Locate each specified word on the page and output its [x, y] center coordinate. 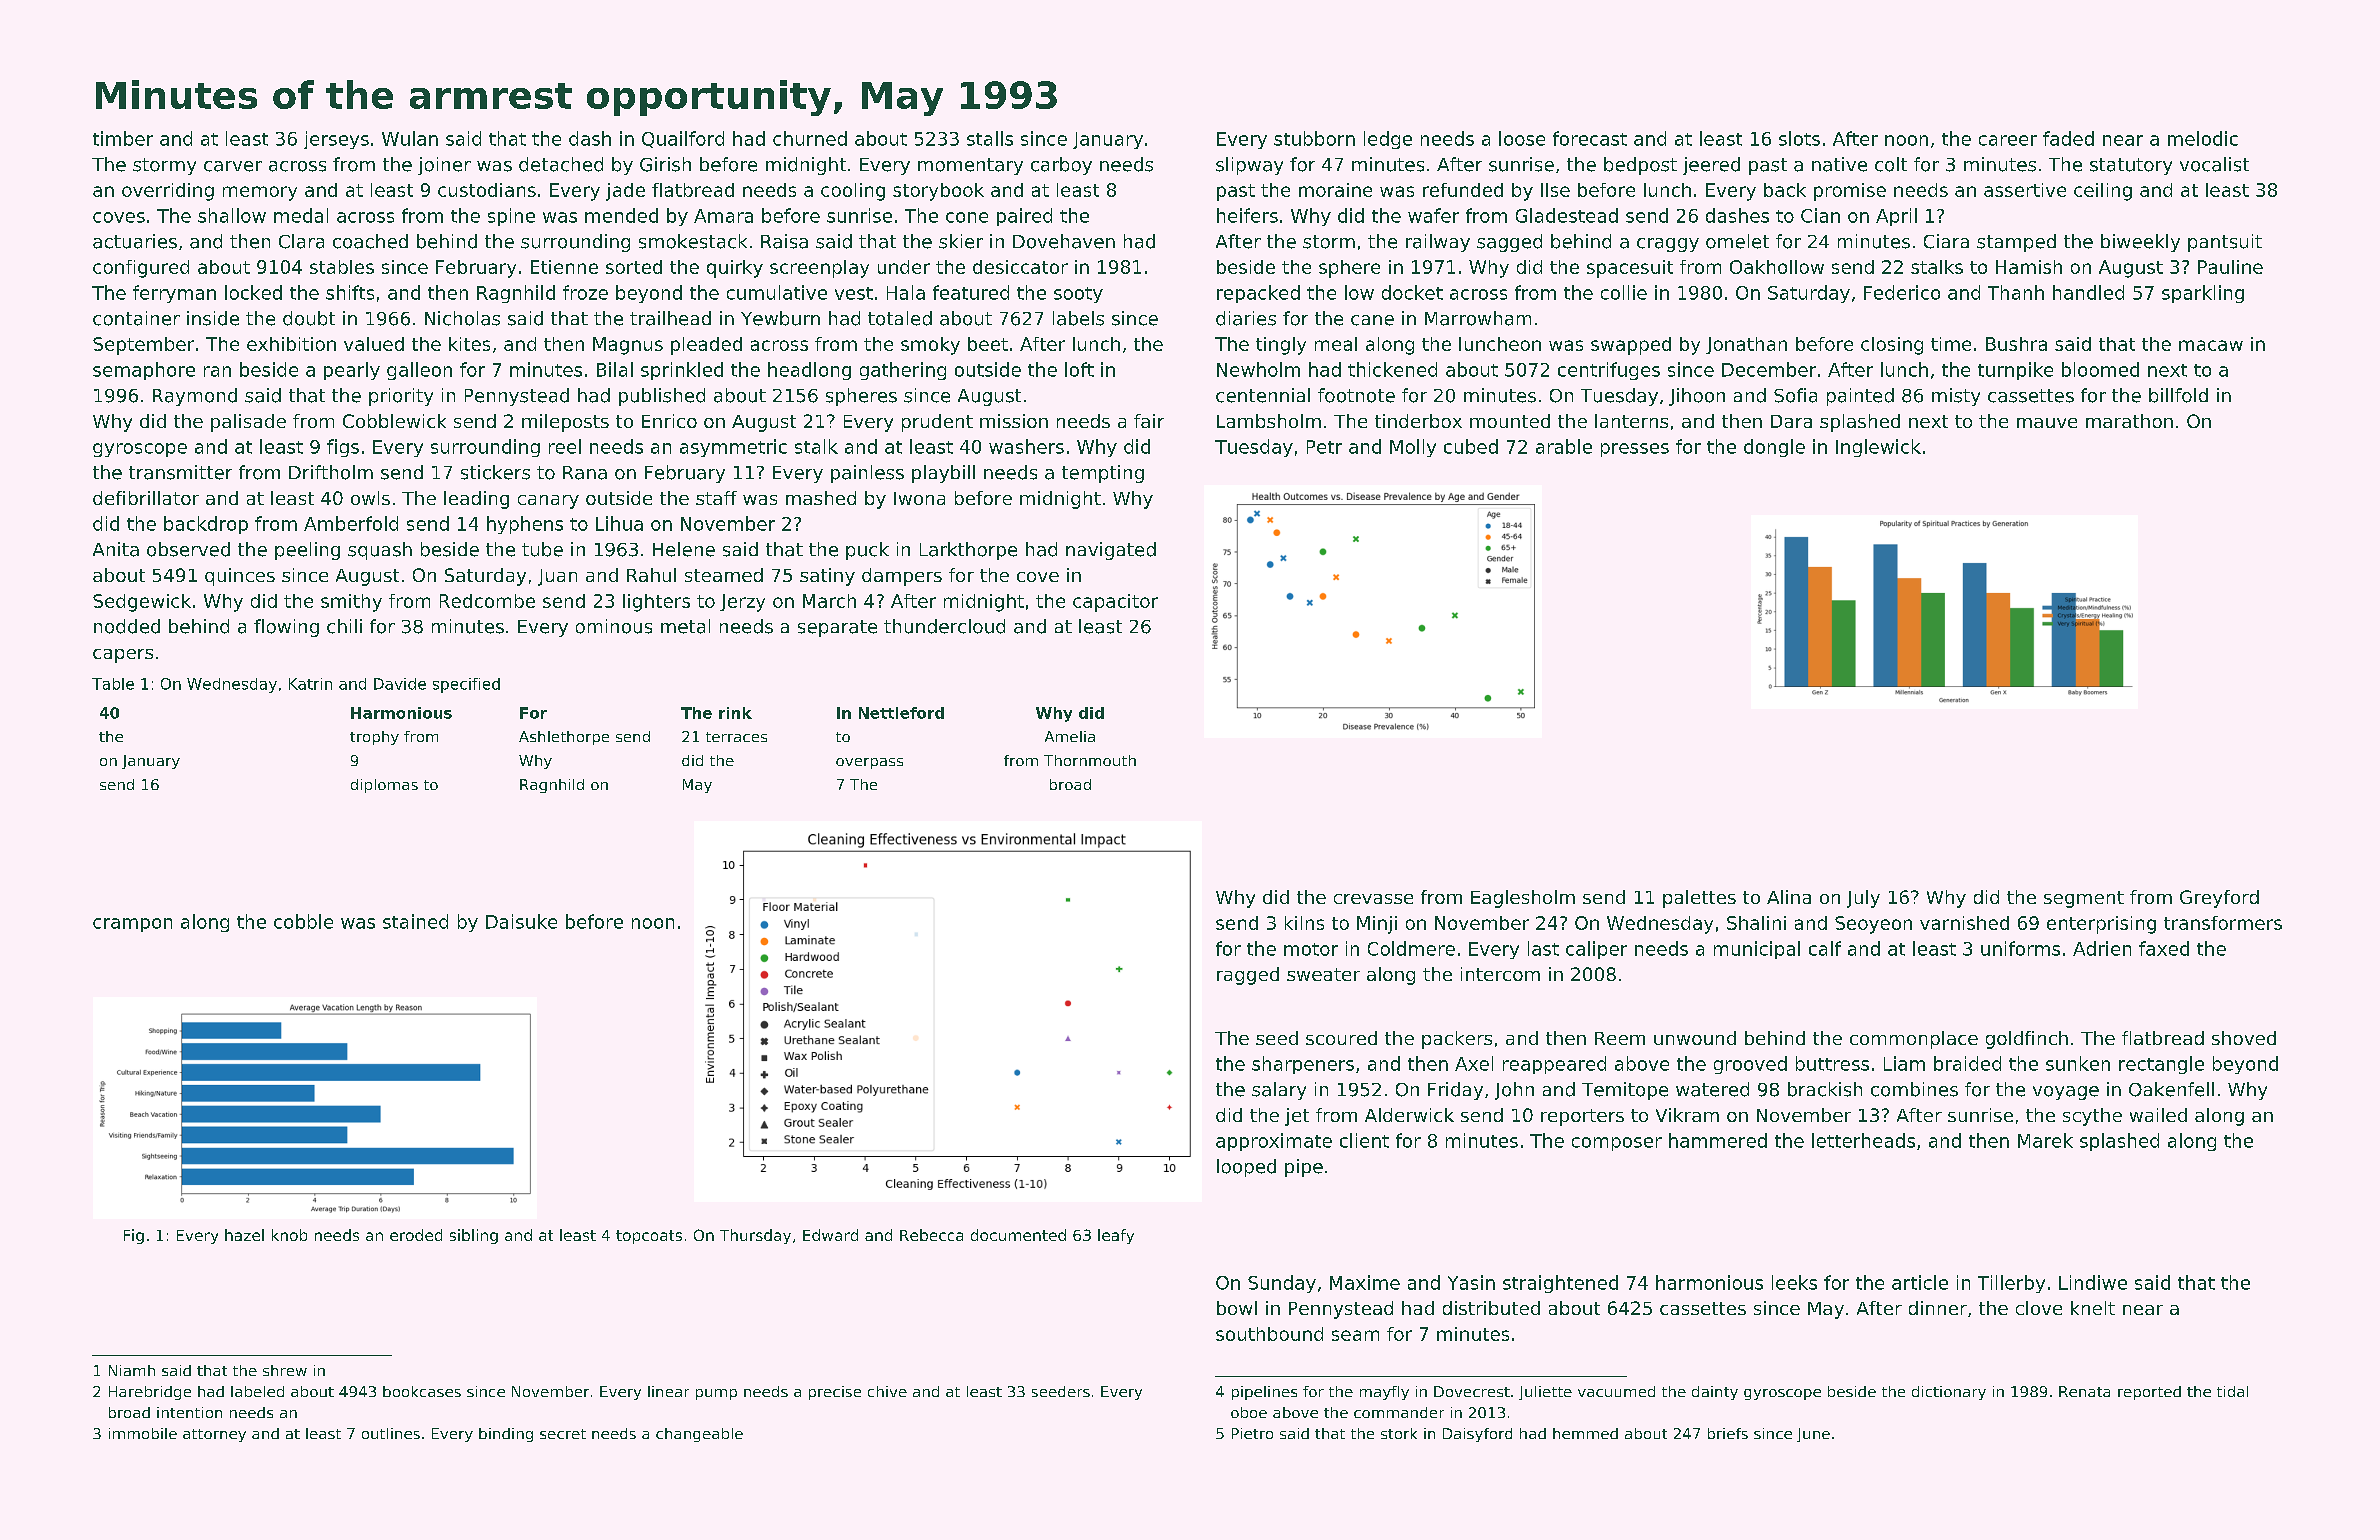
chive [887, 1391]
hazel [244, 1235]
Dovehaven [1064, 241]
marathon [2129, 421]
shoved [2244, 1038]
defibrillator [146, 498]
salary [1279, 1091]
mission [1014, 421]
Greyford [2219, 899]
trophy [374, 738]
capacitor [1115, 603]
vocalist [2214, 164]
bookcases [422, 1391]
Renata [2084, 1391]
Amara [723, 216]
